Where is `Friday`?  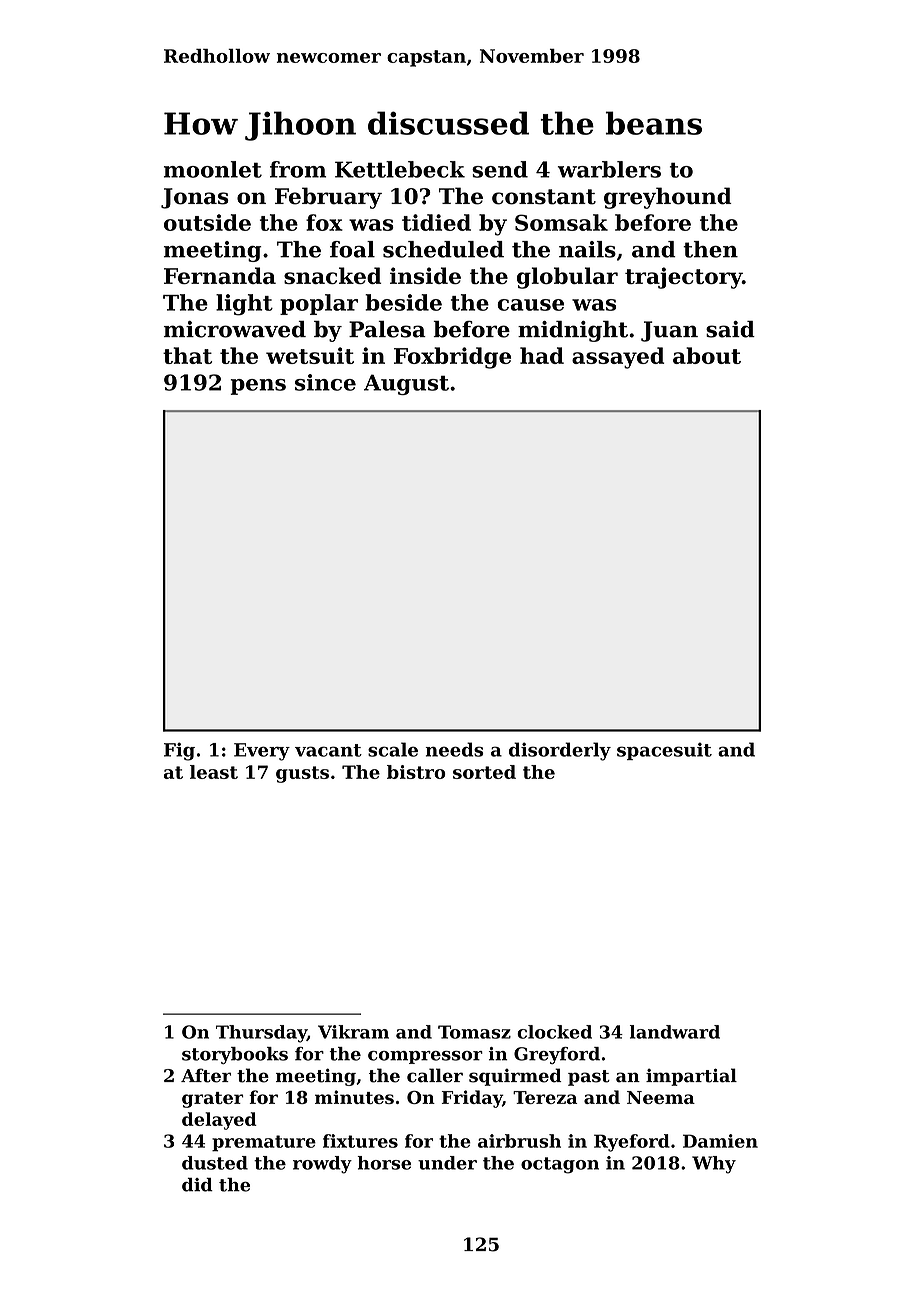 Friday is located at coordinates (472, 1099).
